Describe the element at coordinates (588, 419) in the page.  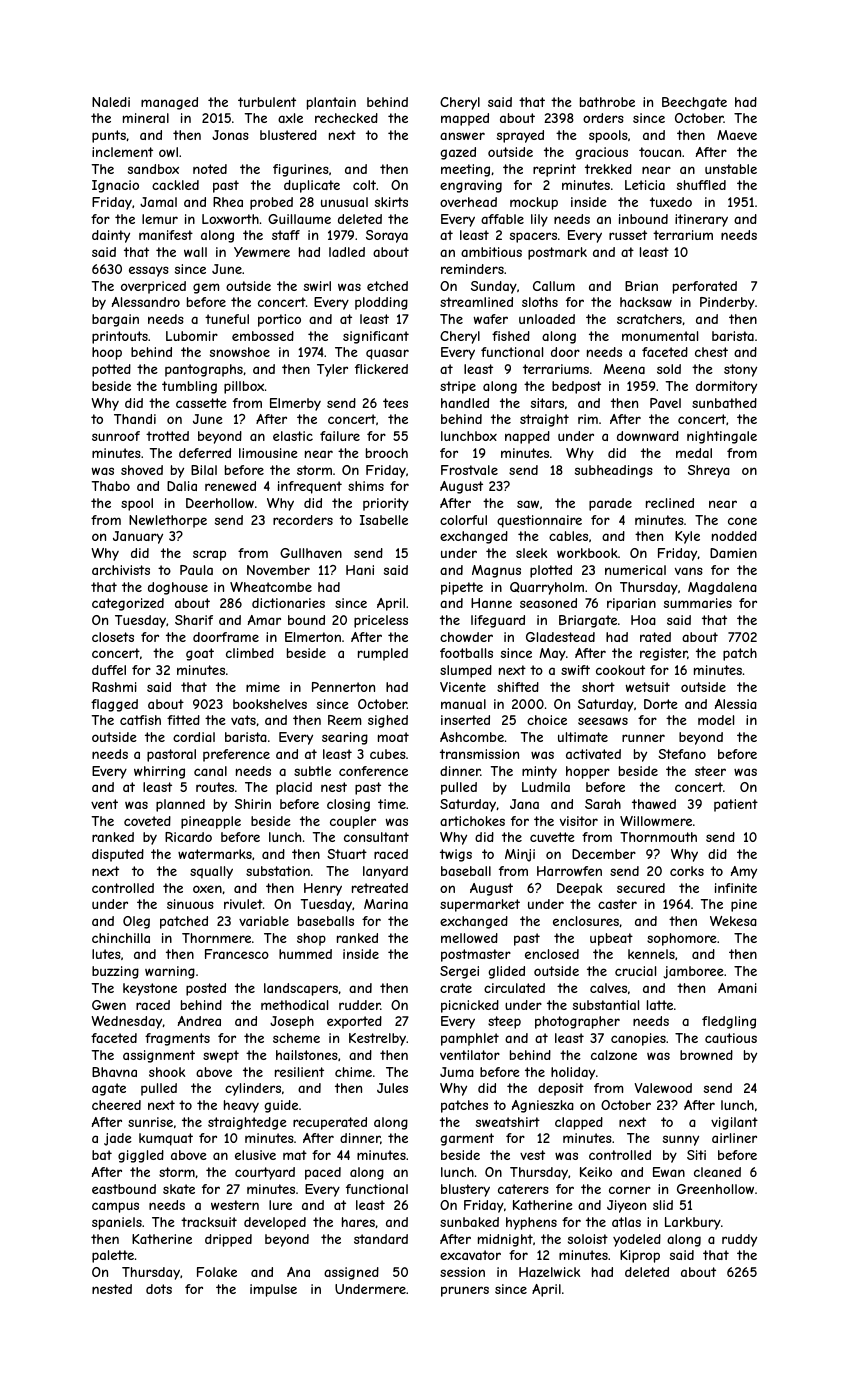
I see `rim` at that location.
